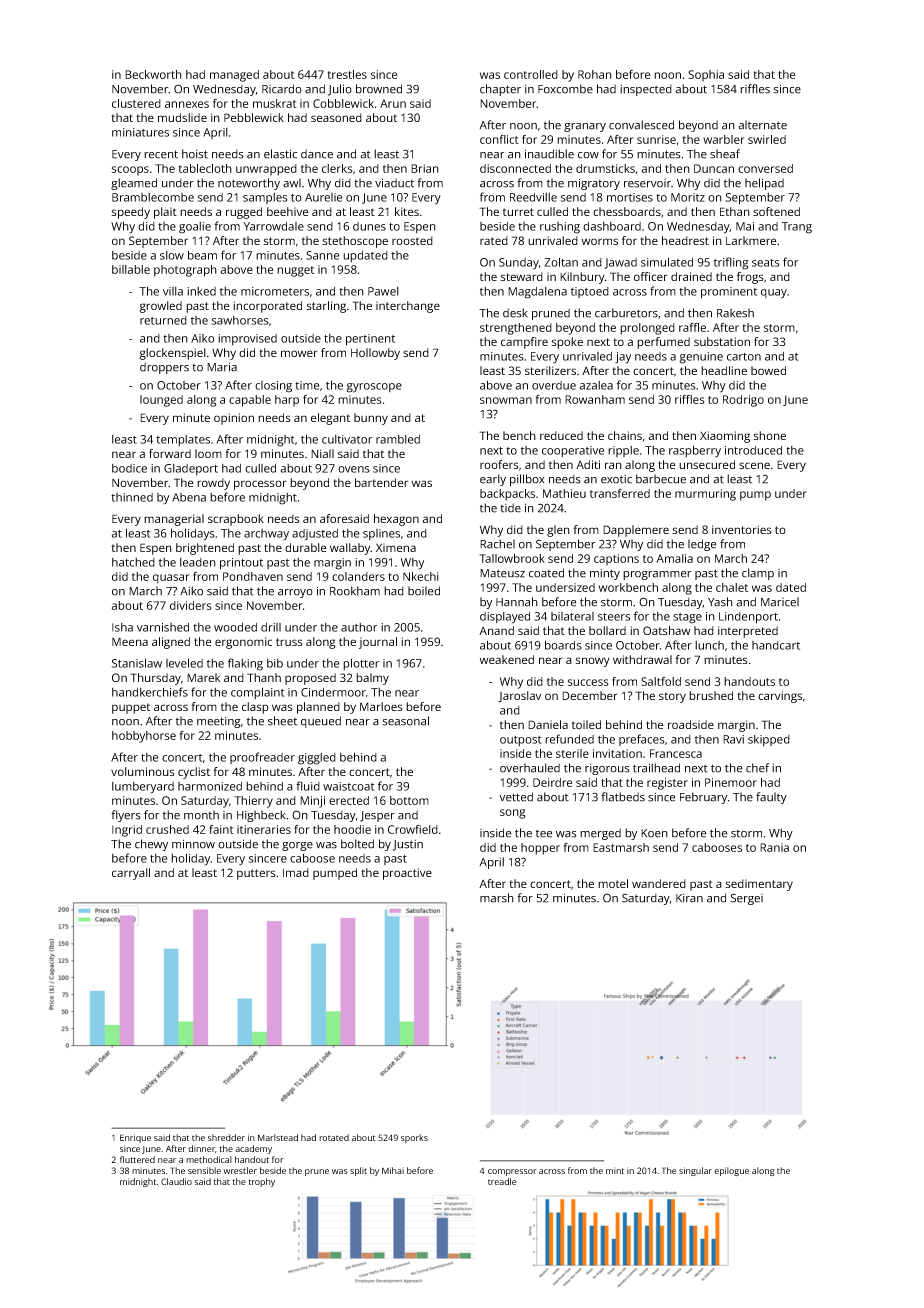 This screenshot has width=924, height=1308. I want to click on weakened, so click(507, 659).
